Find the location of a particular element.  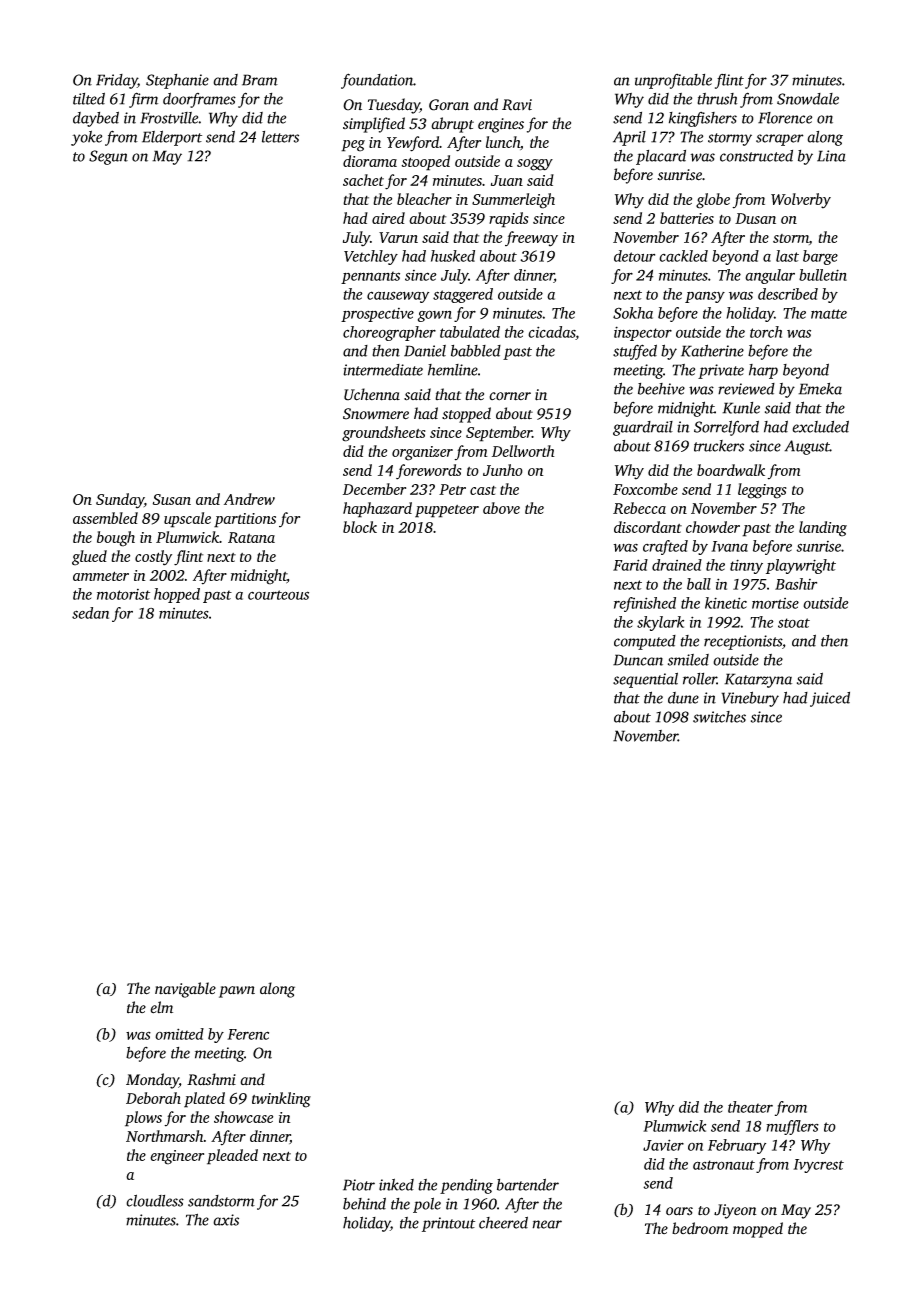

theater is located at coordinates (750, 1107).
